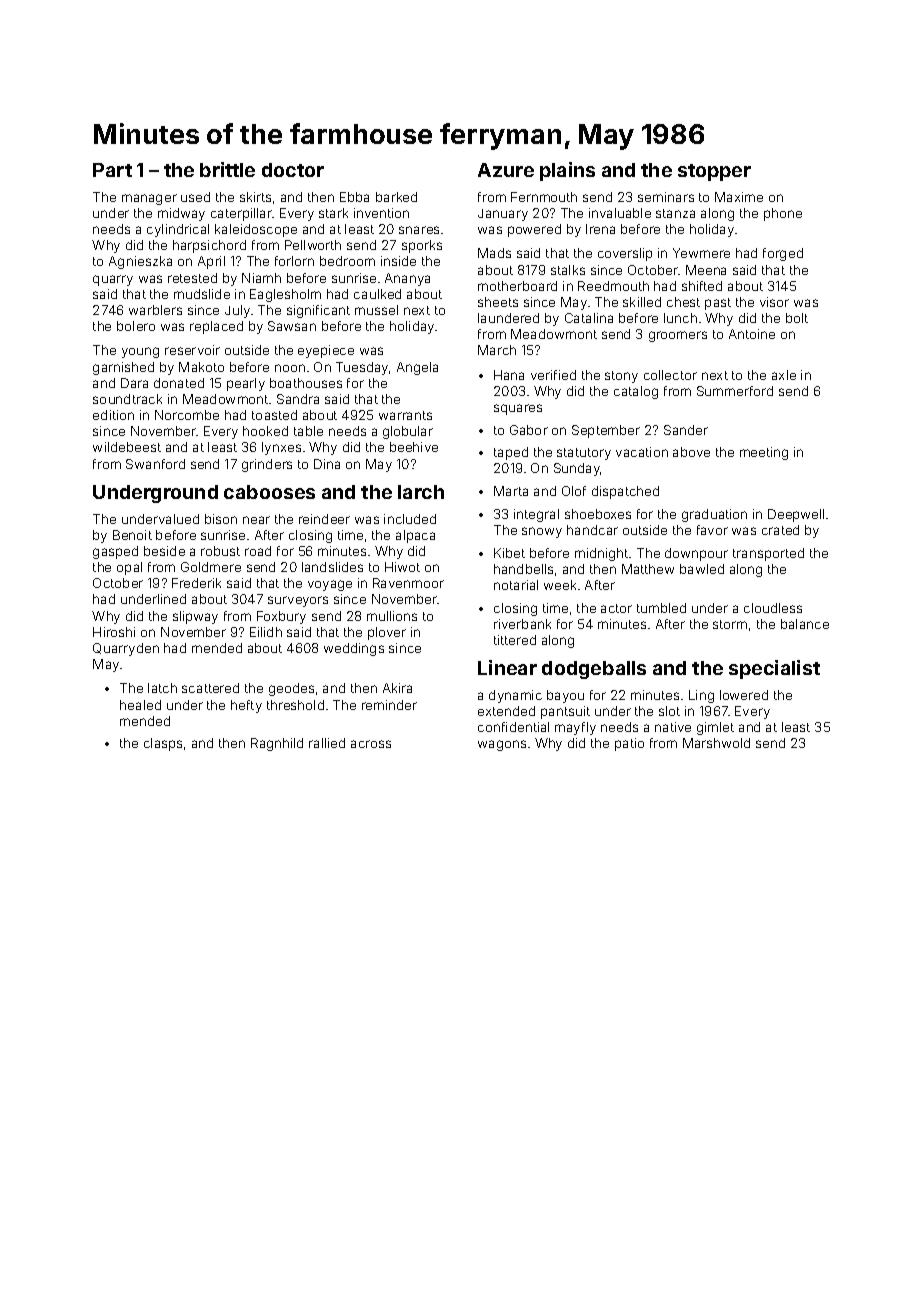  What do you see at coordinates (714, 172) in the screenshot?
I see `stopper` at bounding box center [714, 172].
